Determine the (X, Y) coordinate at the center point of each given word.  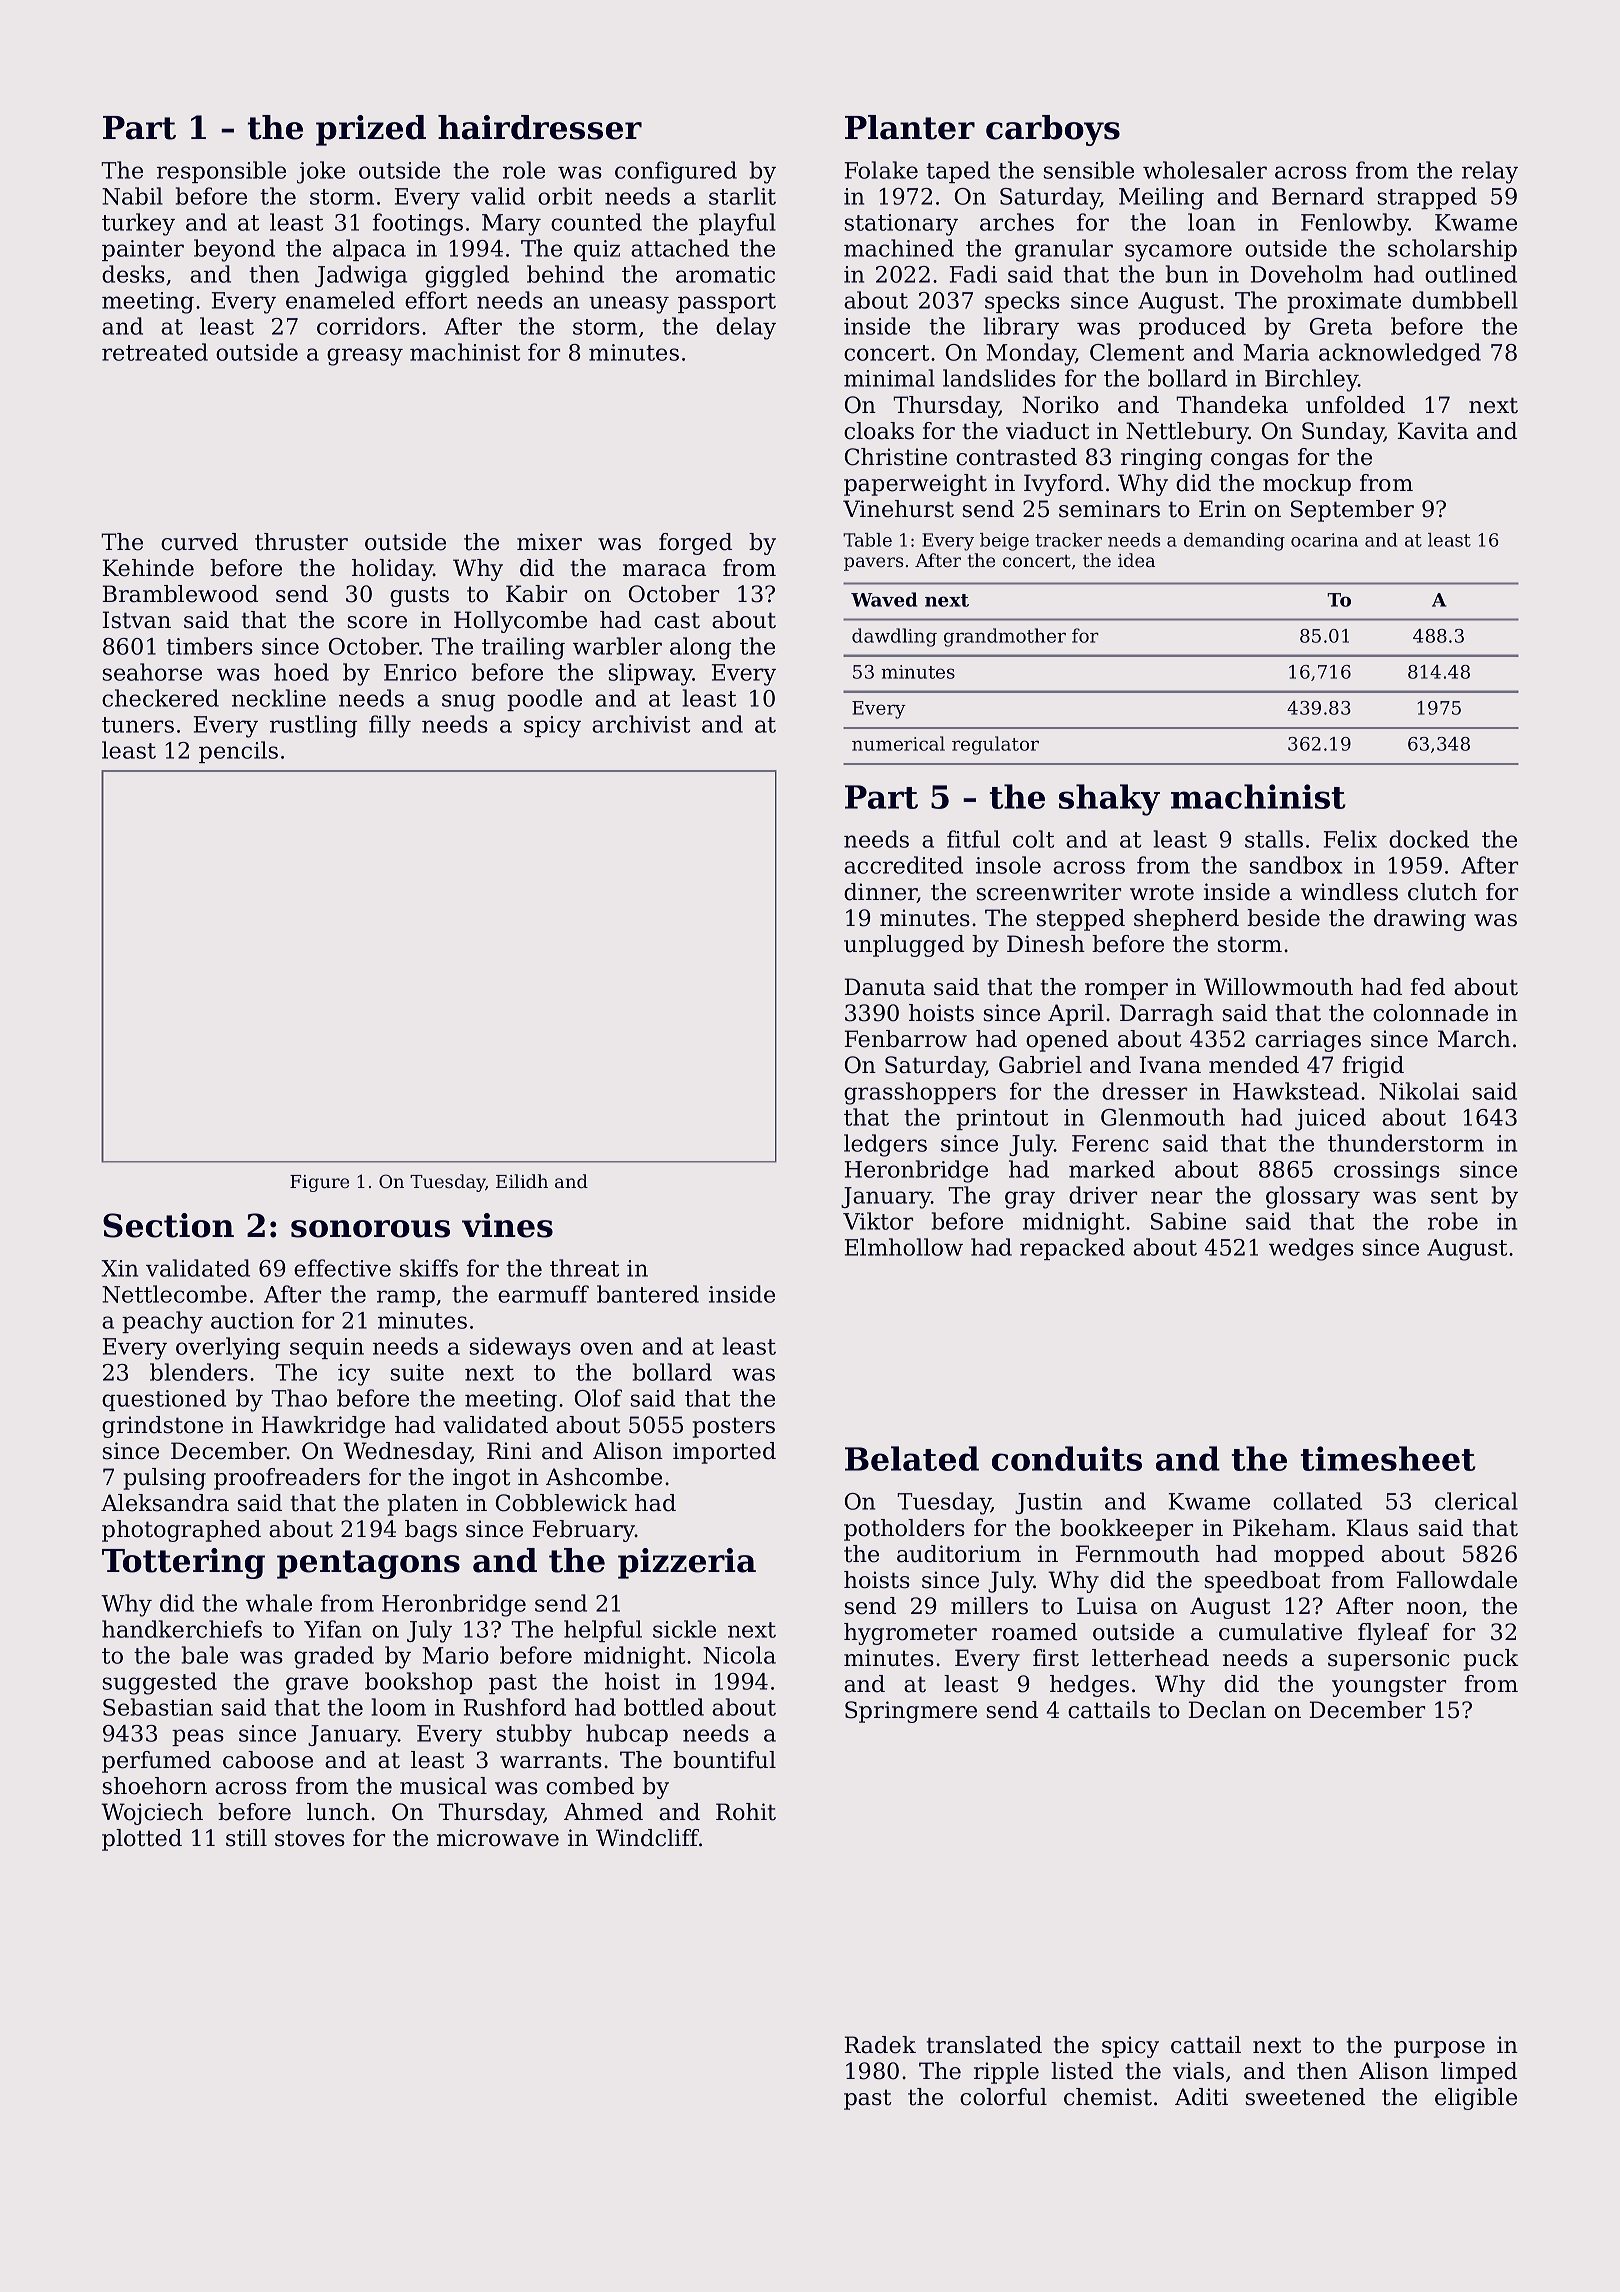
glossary (1313, 1197)
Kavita (1432, 431)
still (246, 1838)
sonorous (370, 1229)
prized (371, 130)
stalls (1274, 839)
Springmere (911, 1712)
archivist (641, 724)
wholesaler (1205, 170)
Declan (1227, 1710)
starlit (742, 196)
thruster (301, 542)
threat (584, 1268)
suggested (160, 1683)
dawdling (894, 637)
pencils (238, 752)
